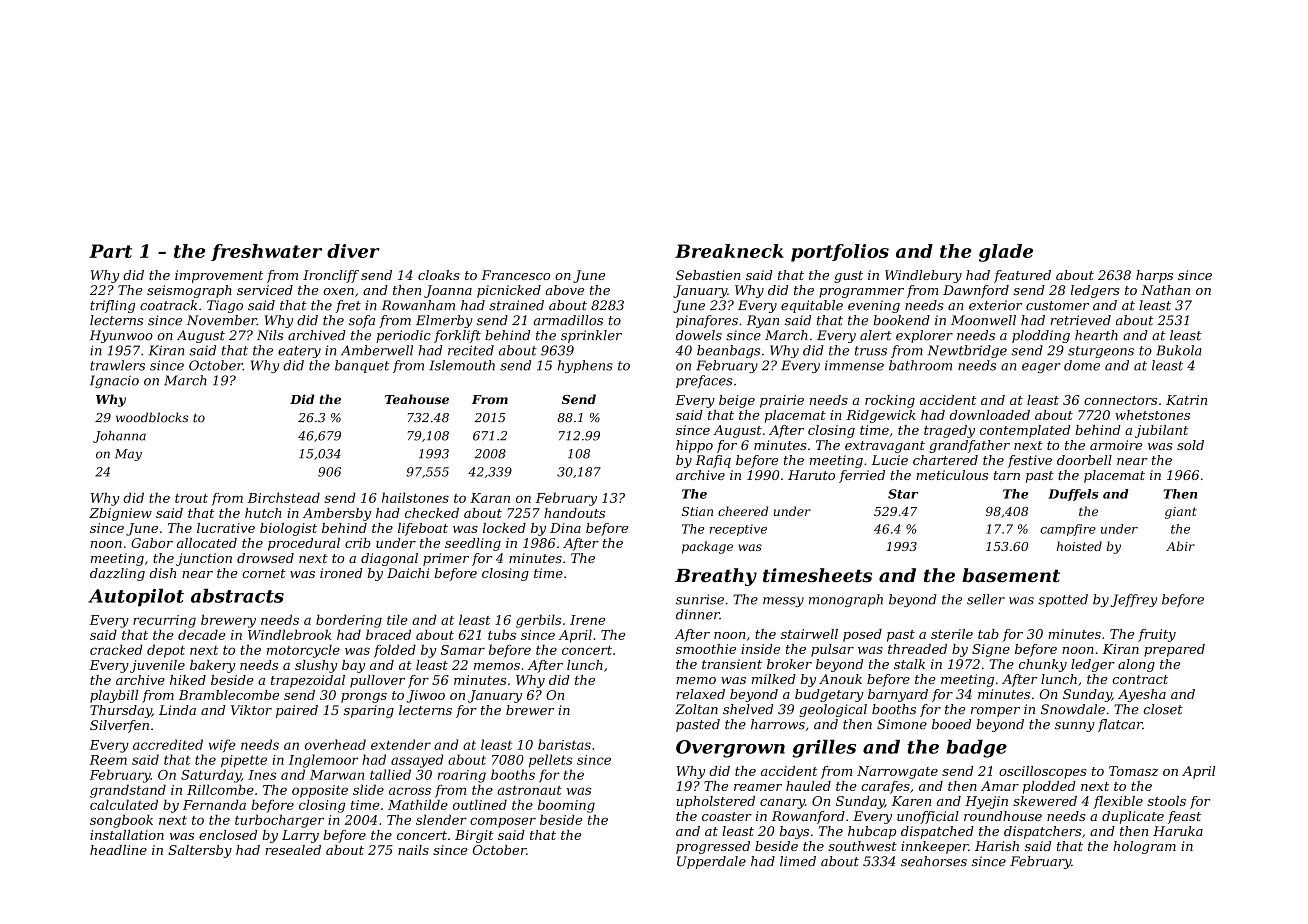  I want to click on glade, so click(1006, 253).
